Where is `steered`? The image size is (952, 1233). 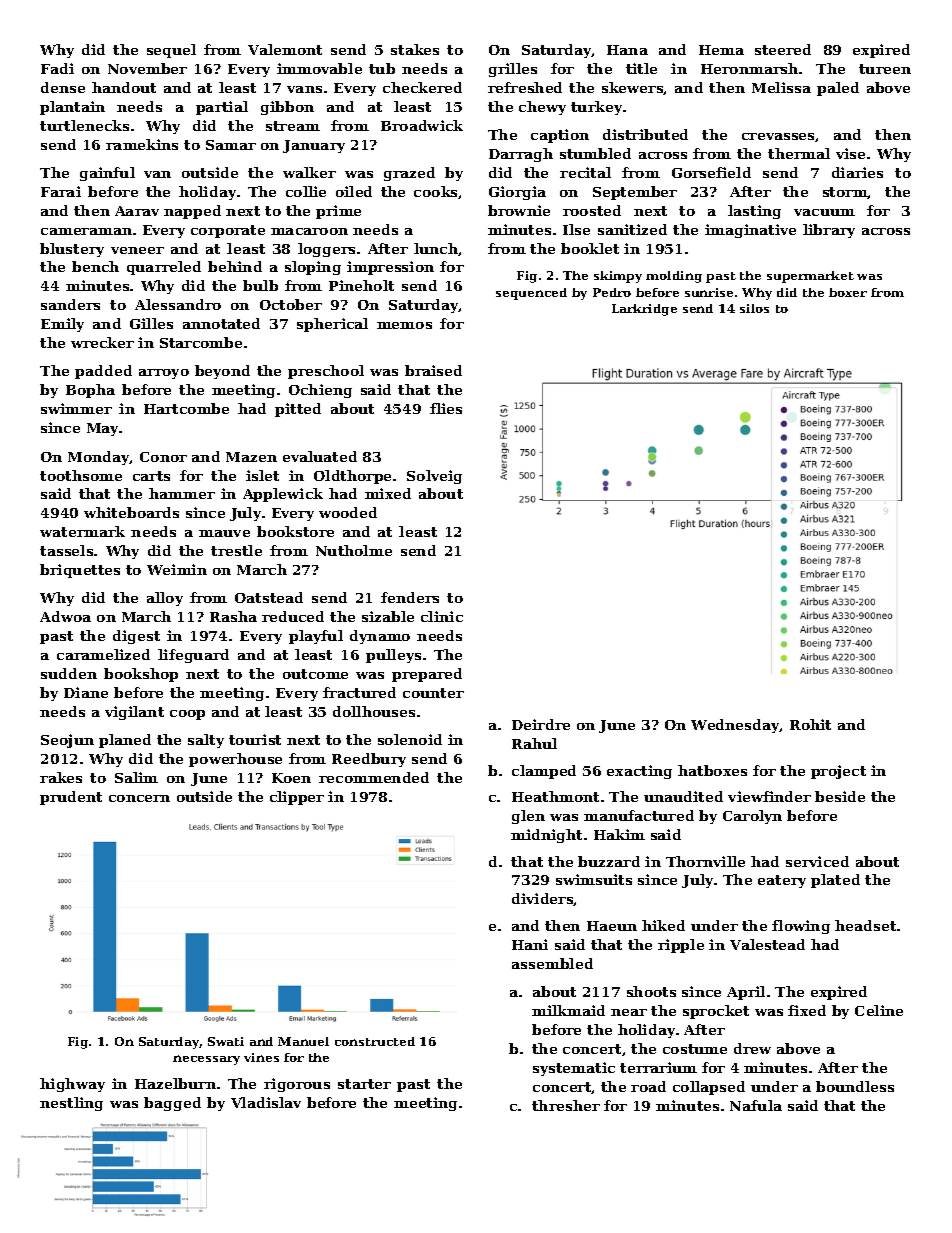
steered is located at coordinates (783, 49).
